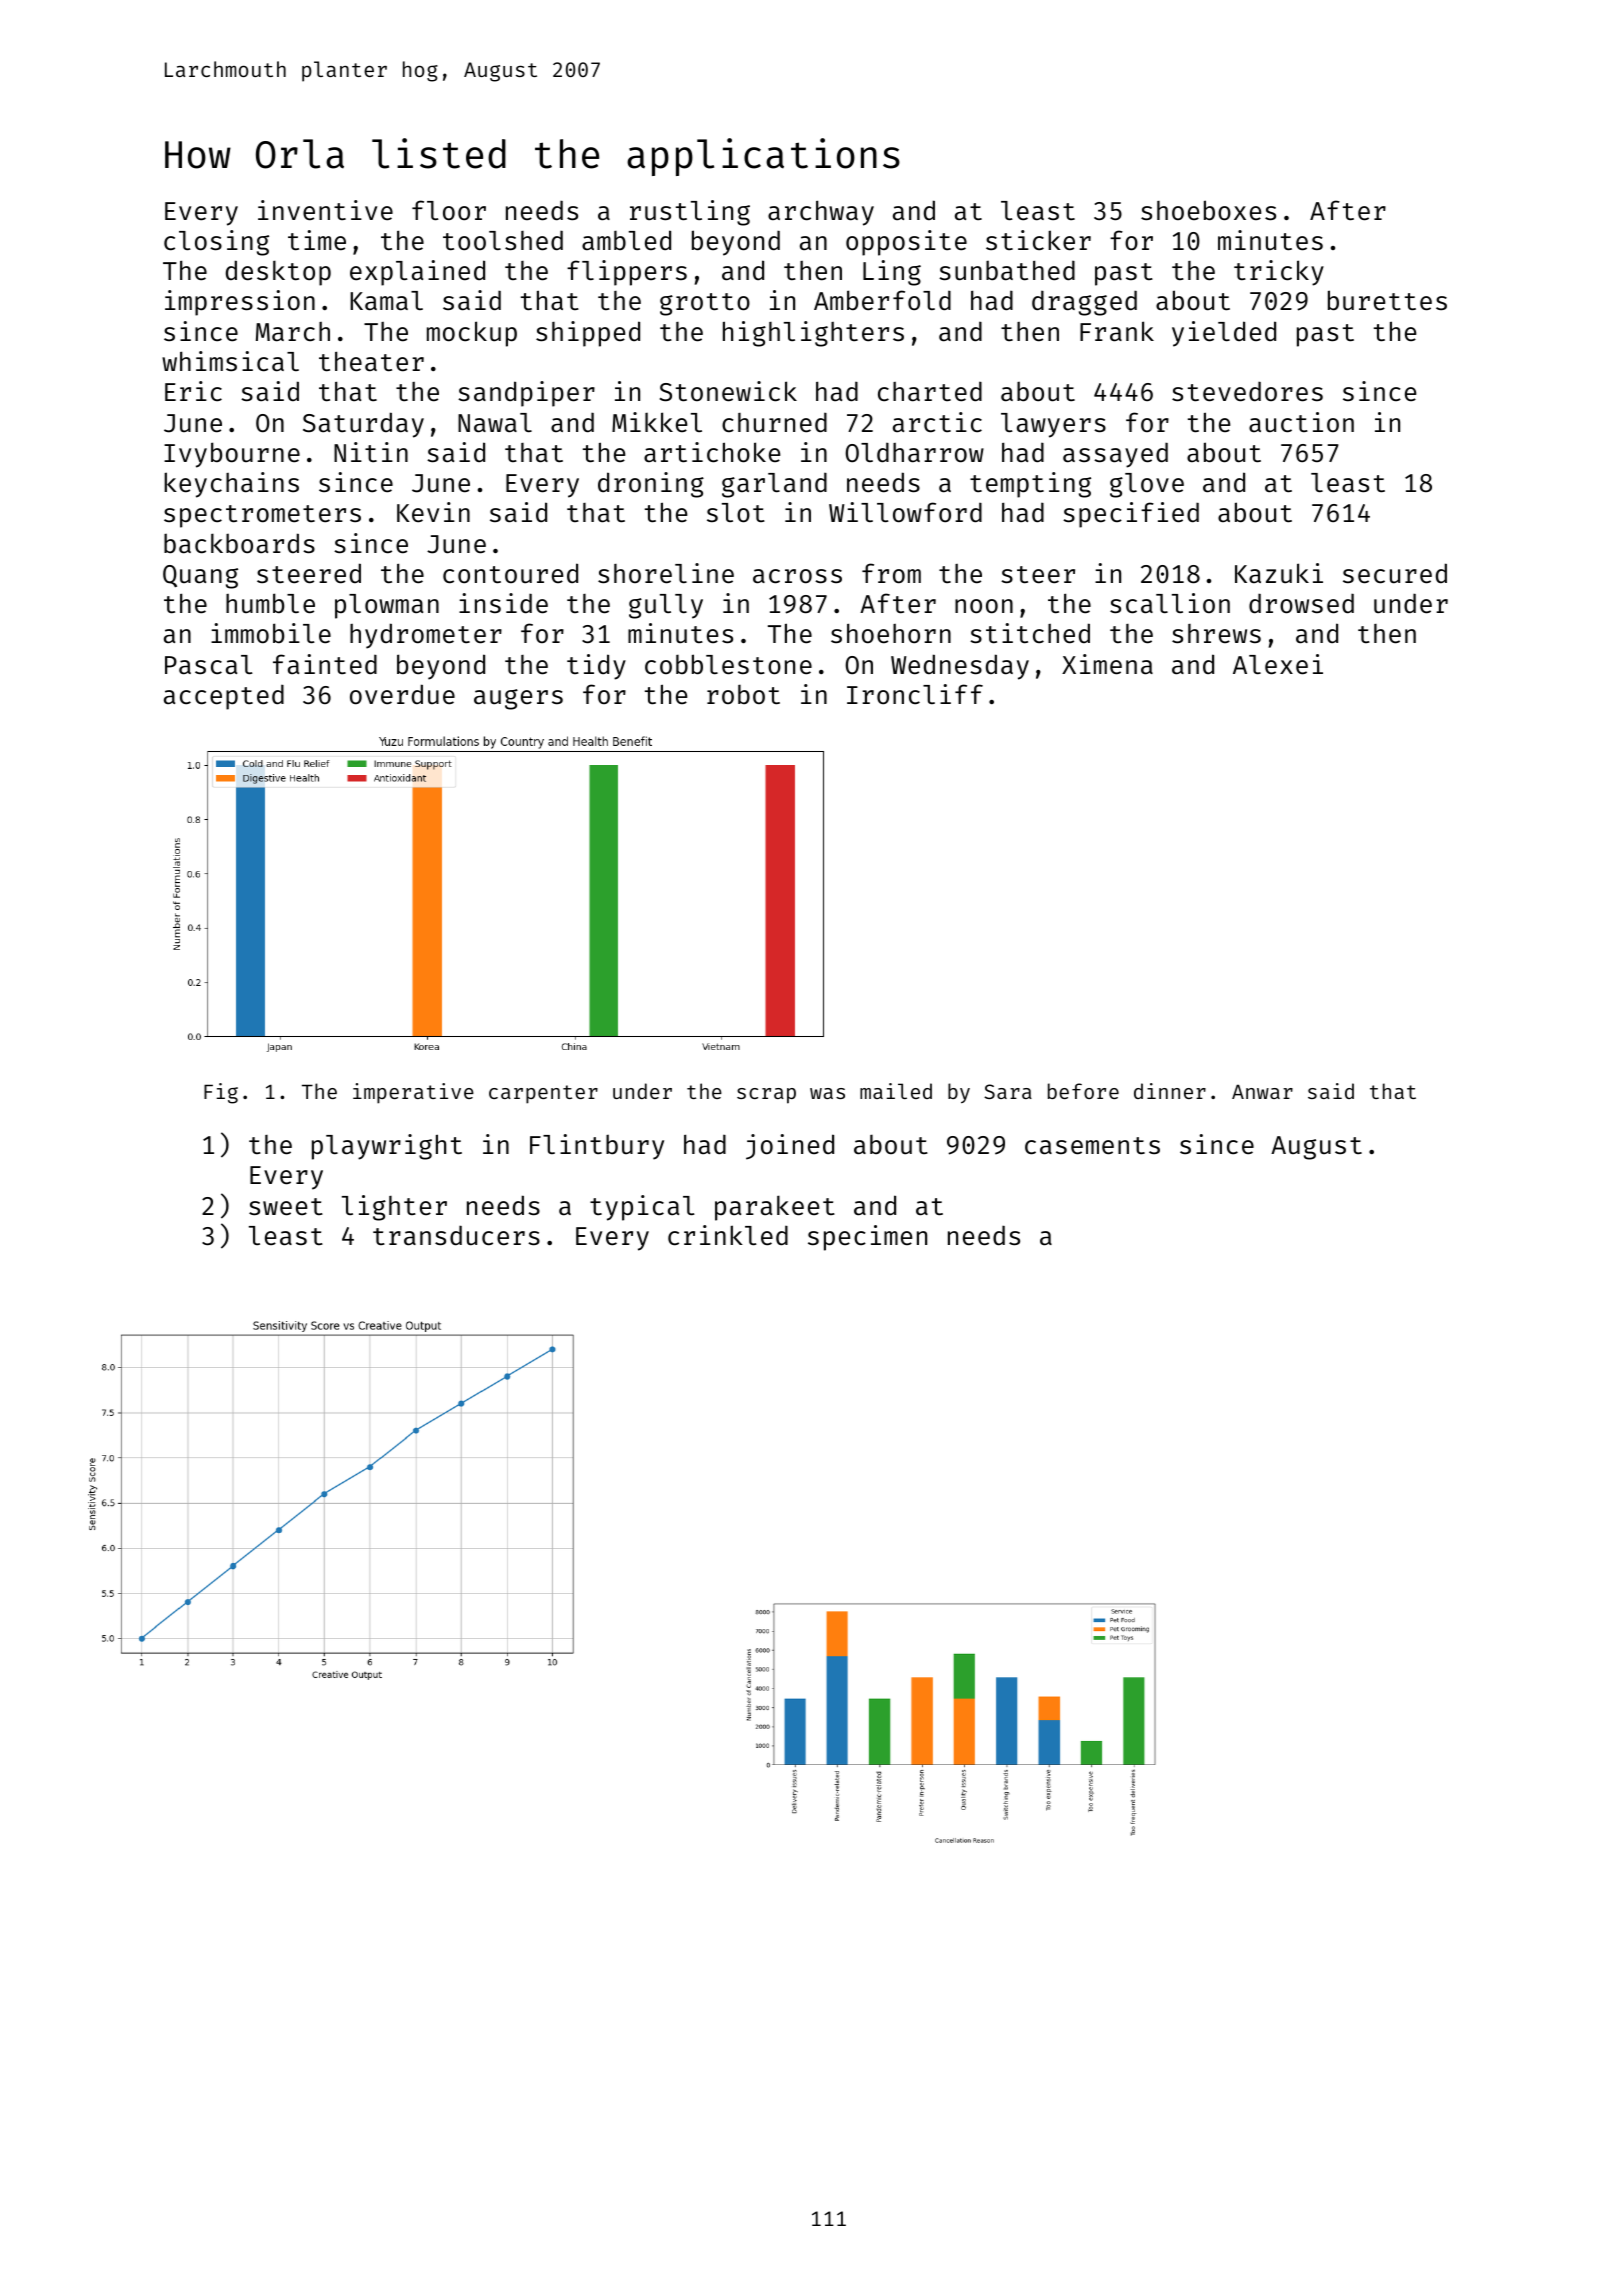 The width and height of the screenshot is (1620, 2292). Describe the element at coordinates (449, 210) in the screenshot. I see `floor` at that location.
